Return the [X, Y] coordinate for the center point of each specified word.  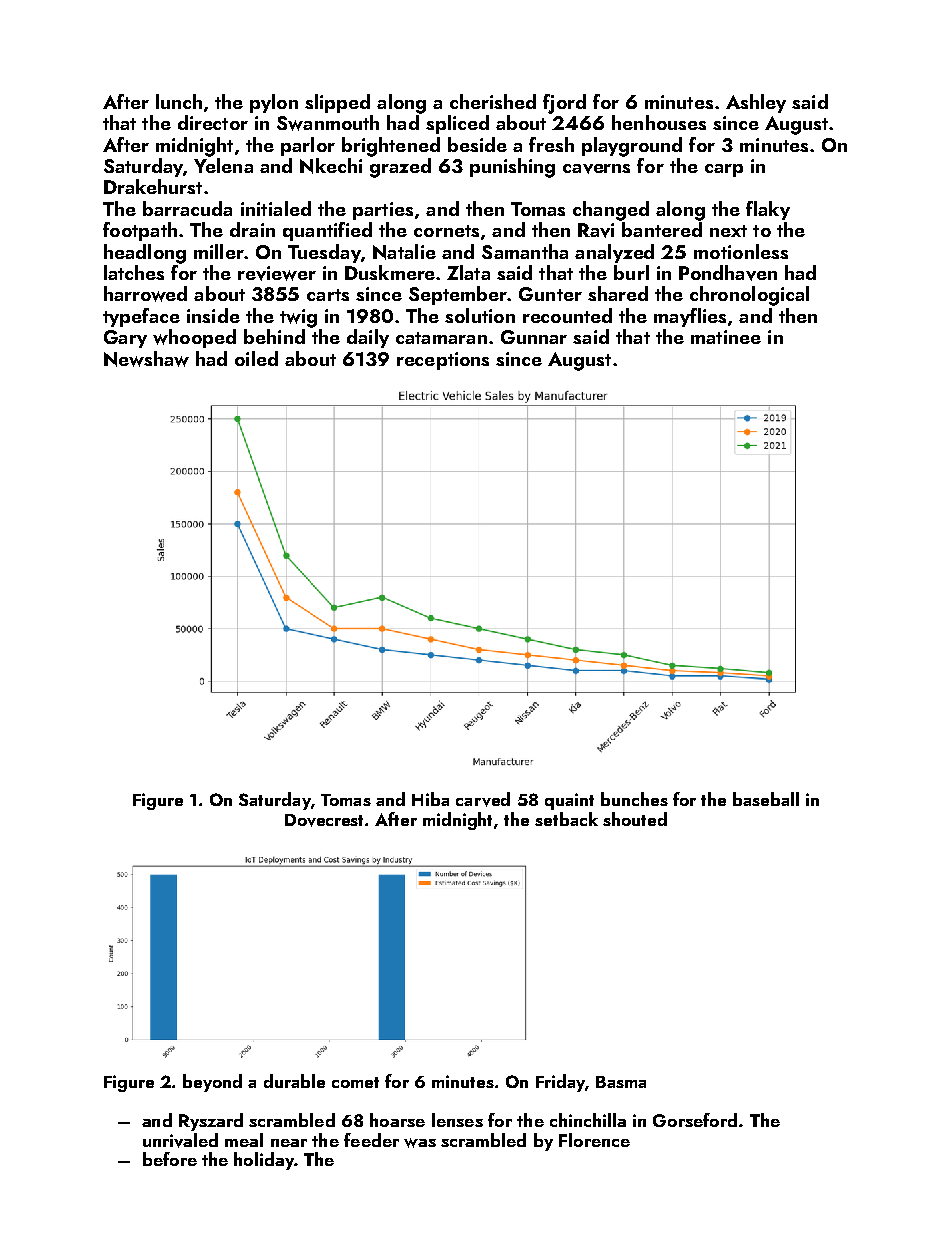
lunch [179, 101]
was [420, 1143]
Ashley [756, 103]
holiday [264, 1161]
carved [483, 799]
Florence [594, 1140]
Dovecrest [325, 820]
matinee [726, 337]
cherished [493, 101]
